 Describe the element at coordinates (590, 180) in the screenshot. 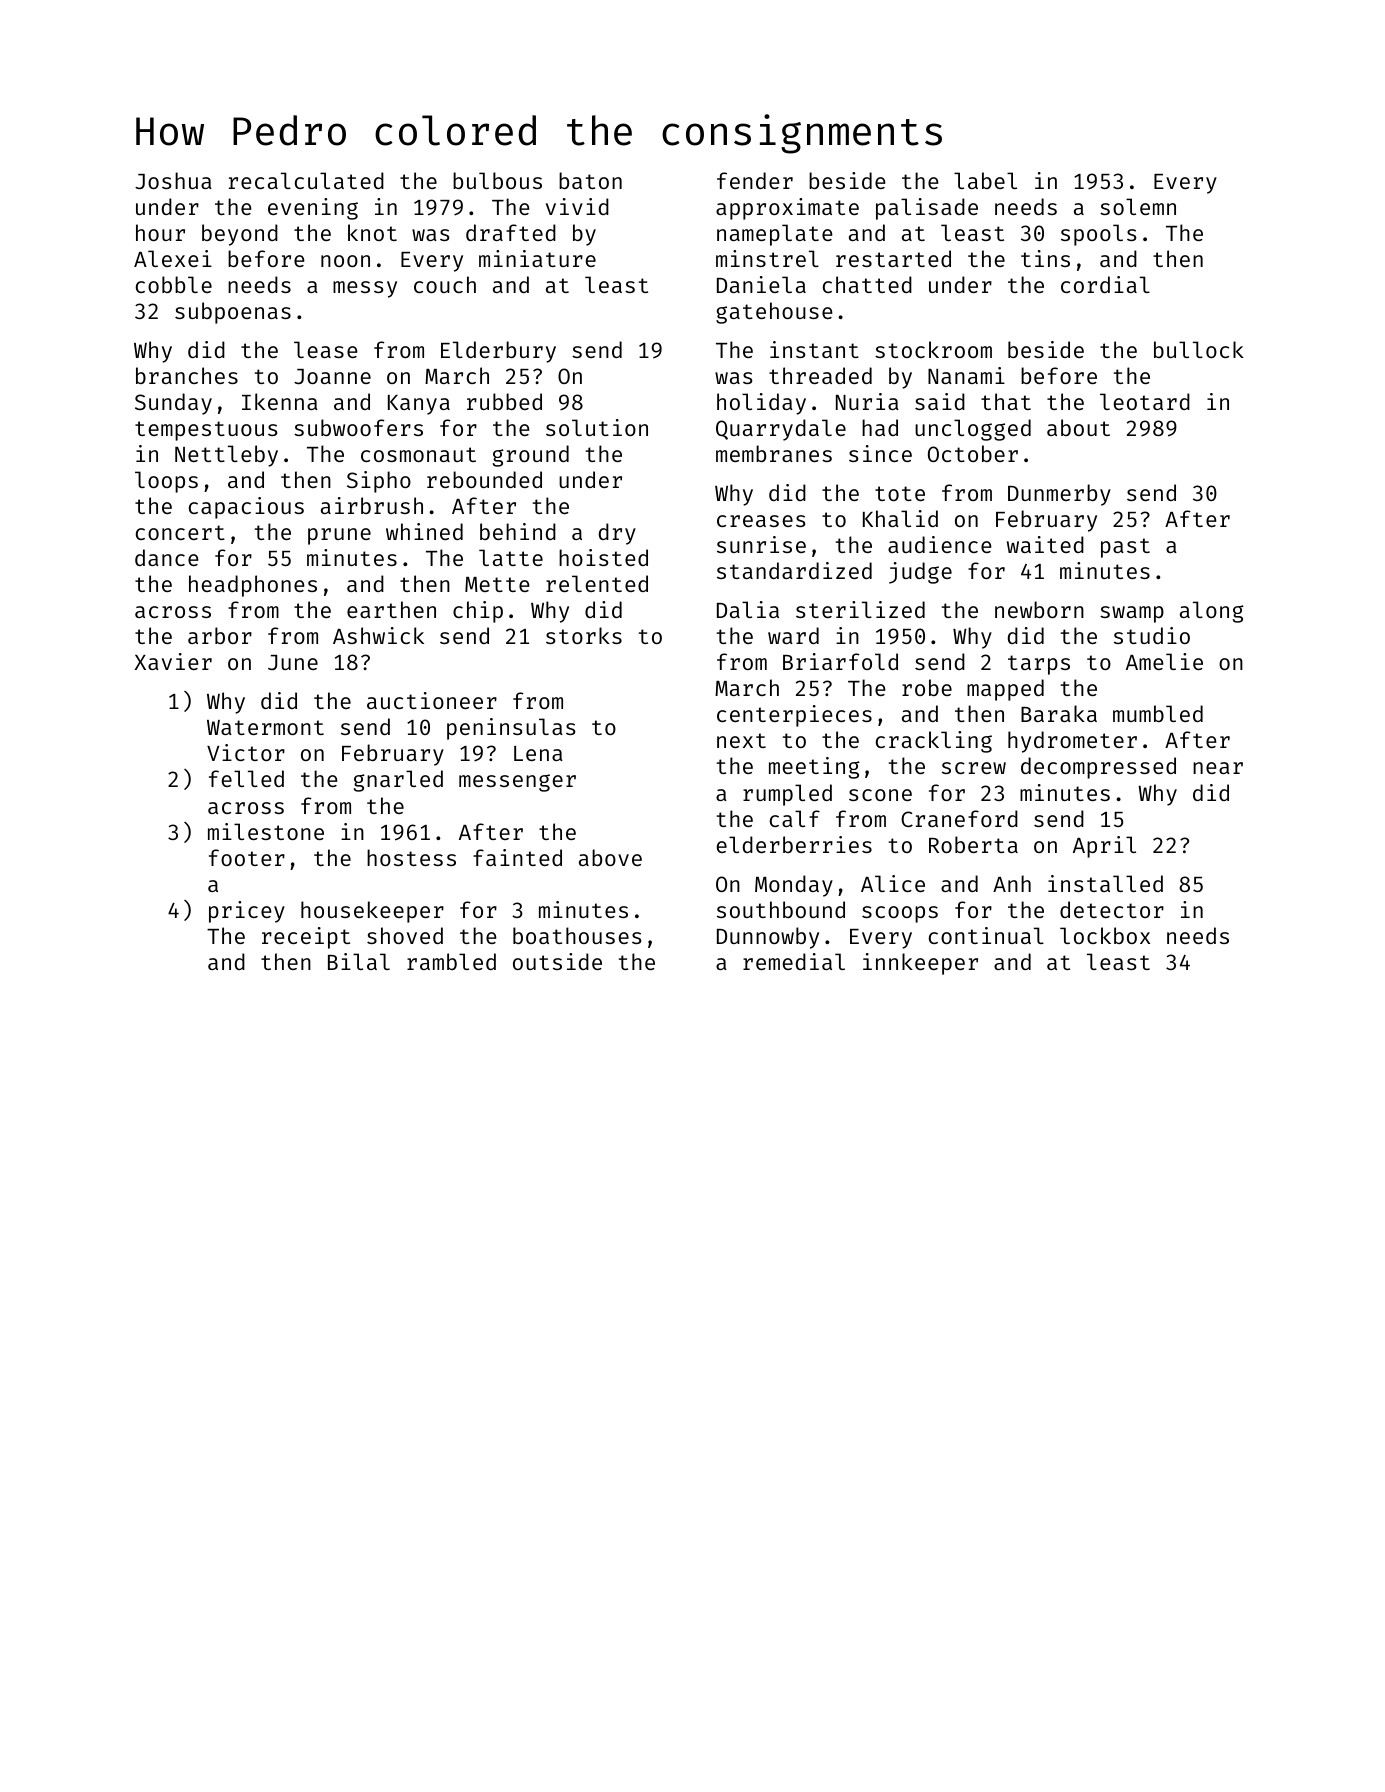

I see `baton` at that location.
